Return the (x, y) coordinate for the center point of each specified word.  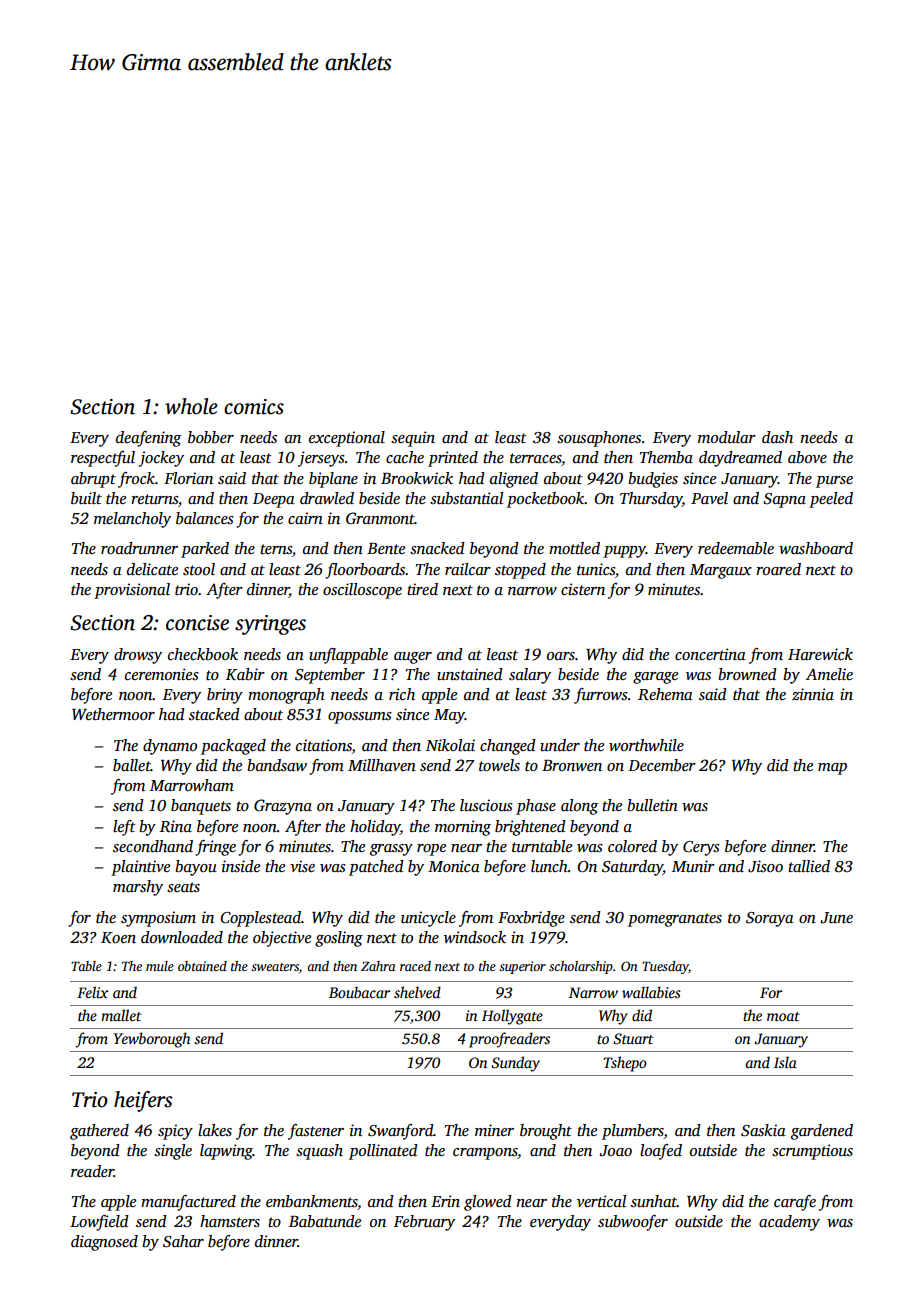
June (836, 918)
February (424, 1223)
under (560, 745)
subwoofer (633, 1223)
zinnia (813, 694)
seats (183, 887)
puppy (624, 552)
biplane (333, 480)
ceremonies (162, 674)
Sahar (183, 1241)
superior (522, 967)
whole (191, 406)
